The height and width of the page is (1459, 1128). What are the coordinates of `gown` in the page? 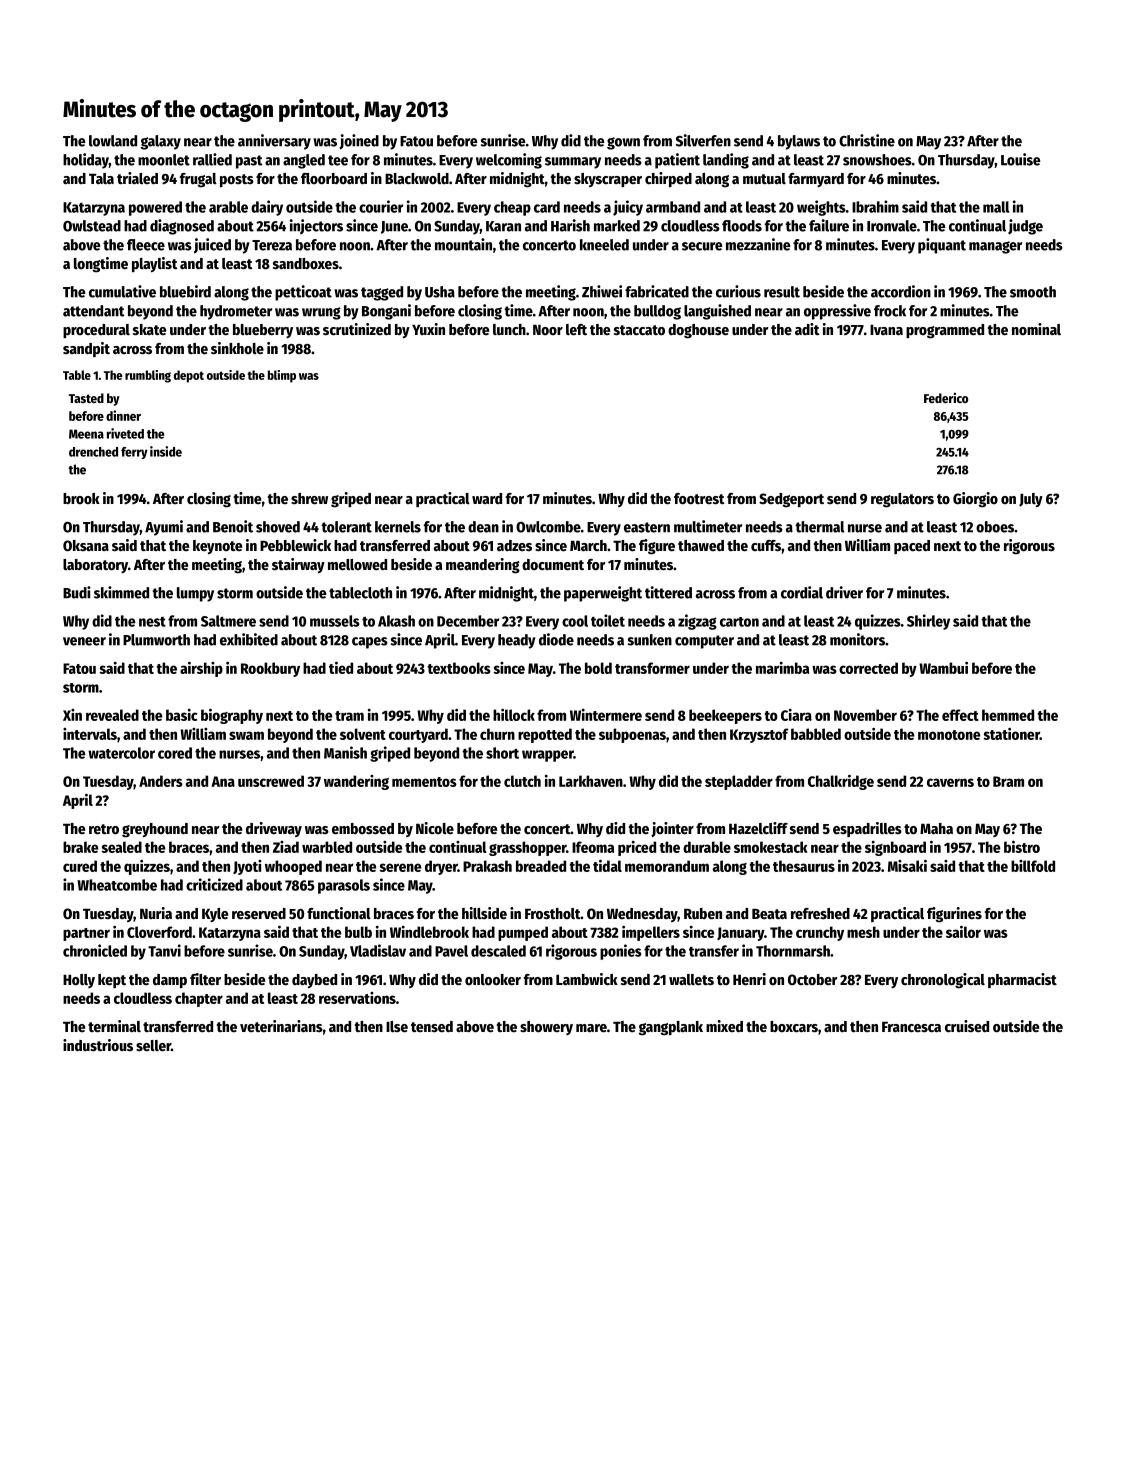 It's located at (623, 143).
